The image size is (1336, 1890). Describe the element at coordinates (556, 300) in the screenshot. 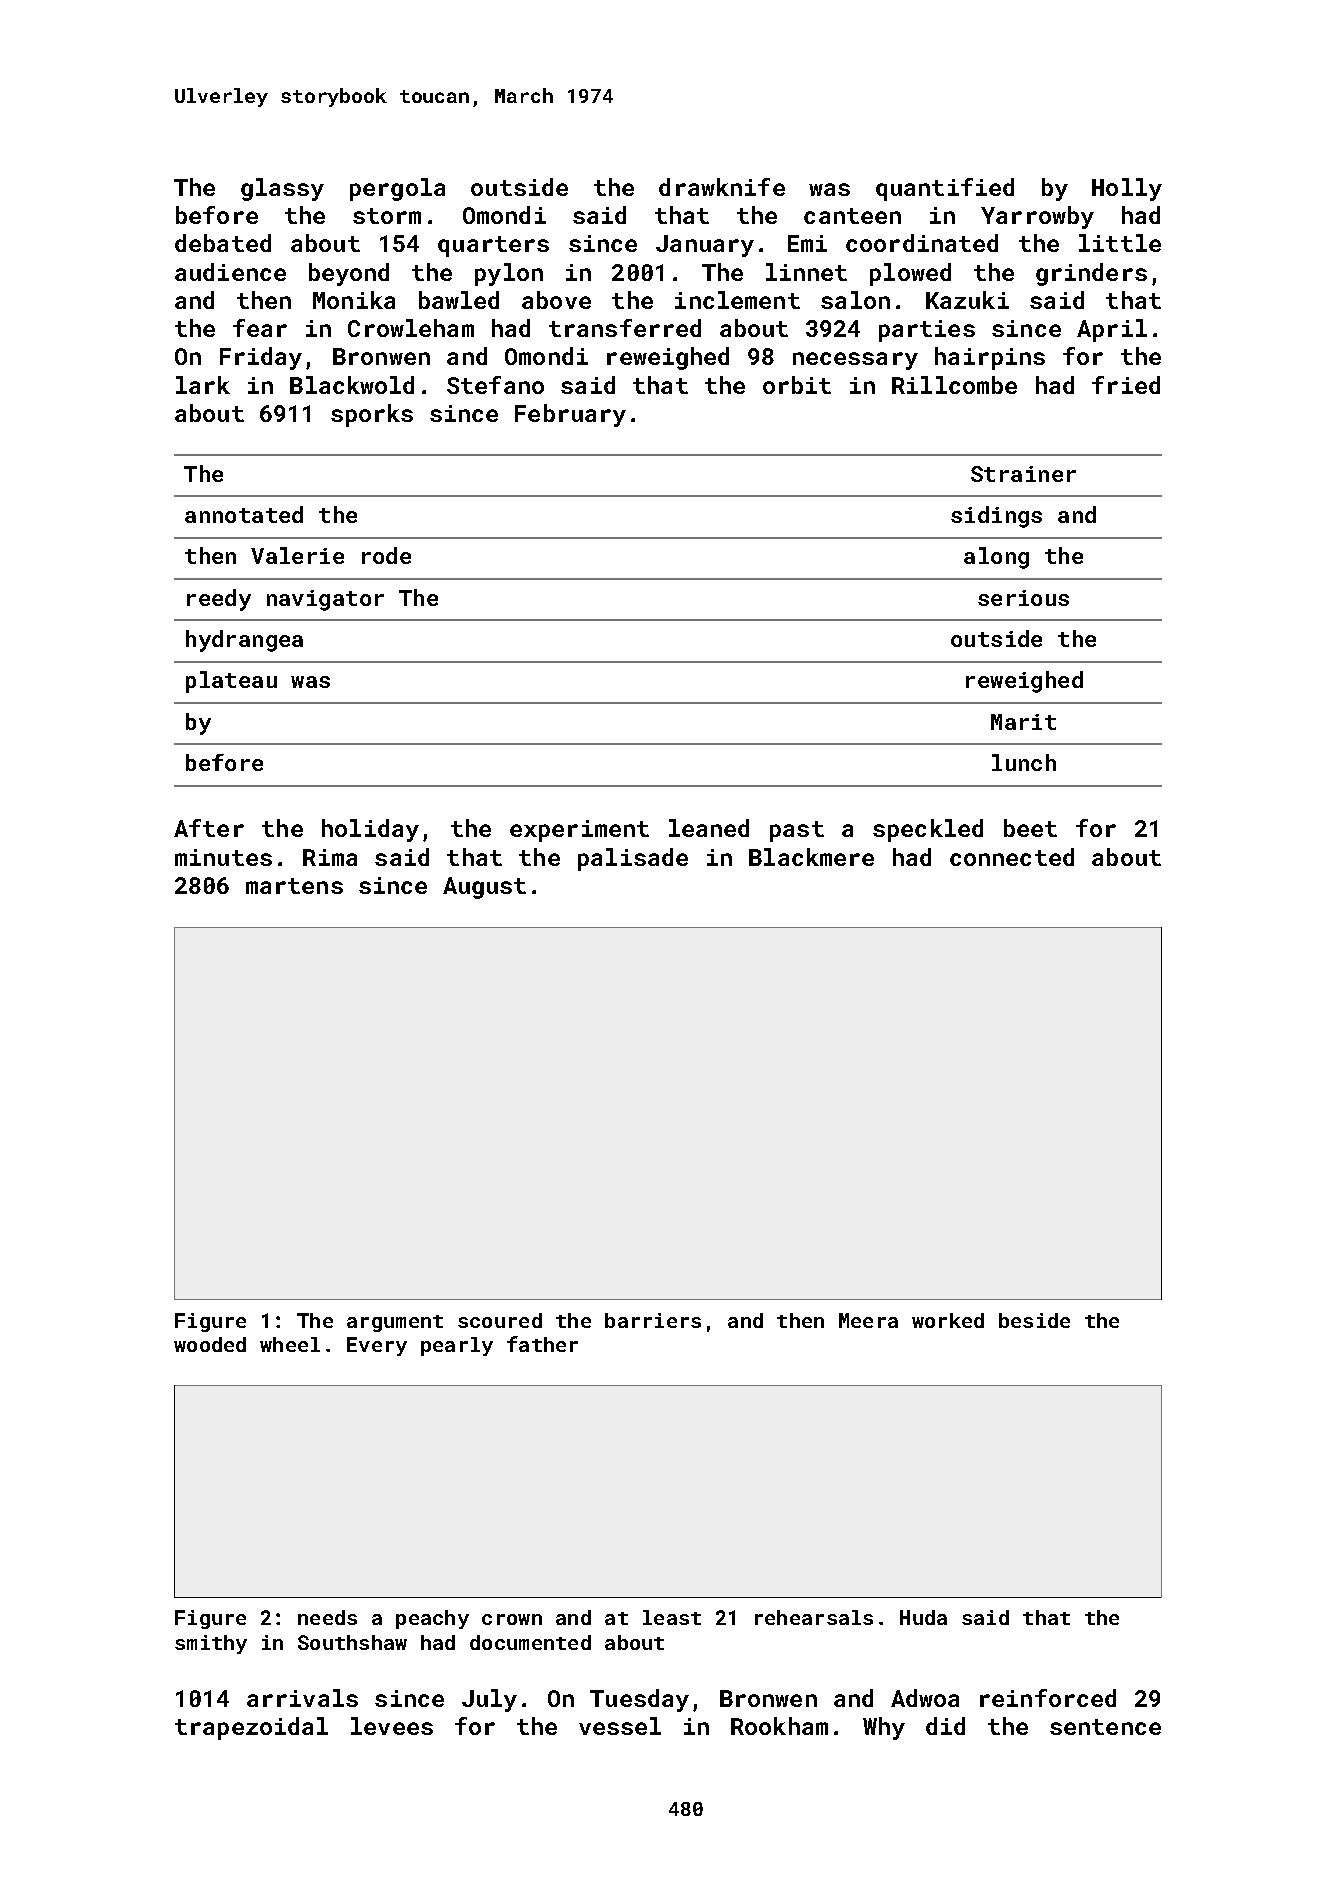

I see `above` at that location.
